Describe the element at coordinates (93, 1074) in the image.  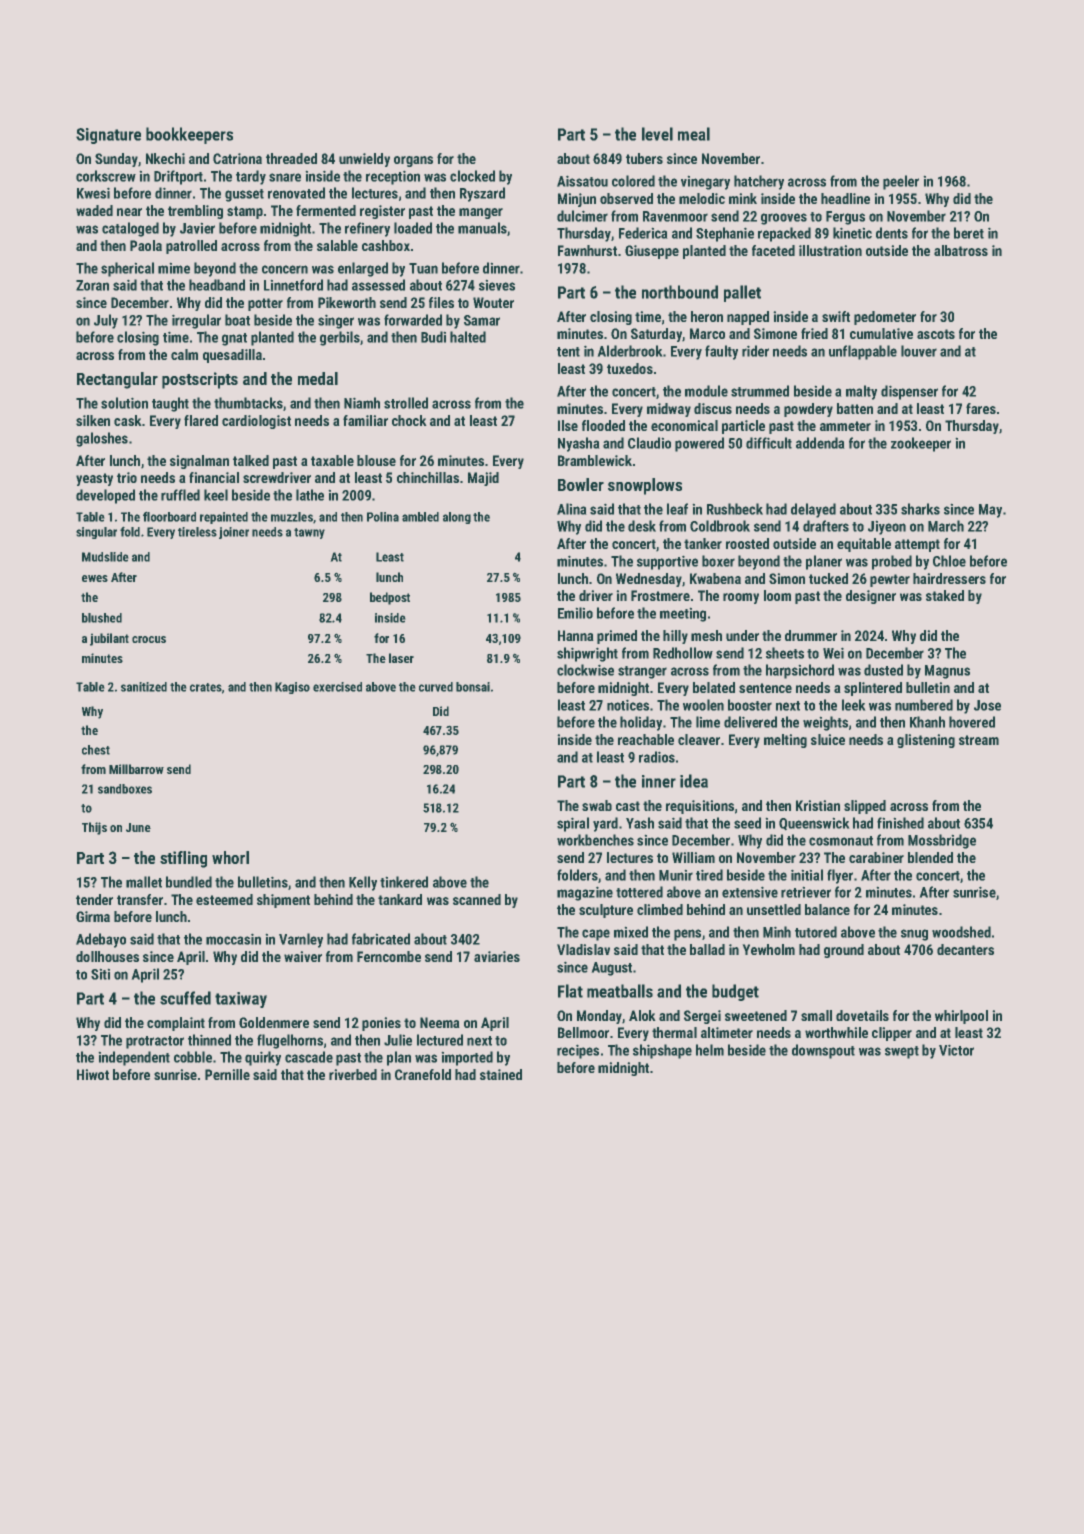
I see `Hiwot` at that location.
